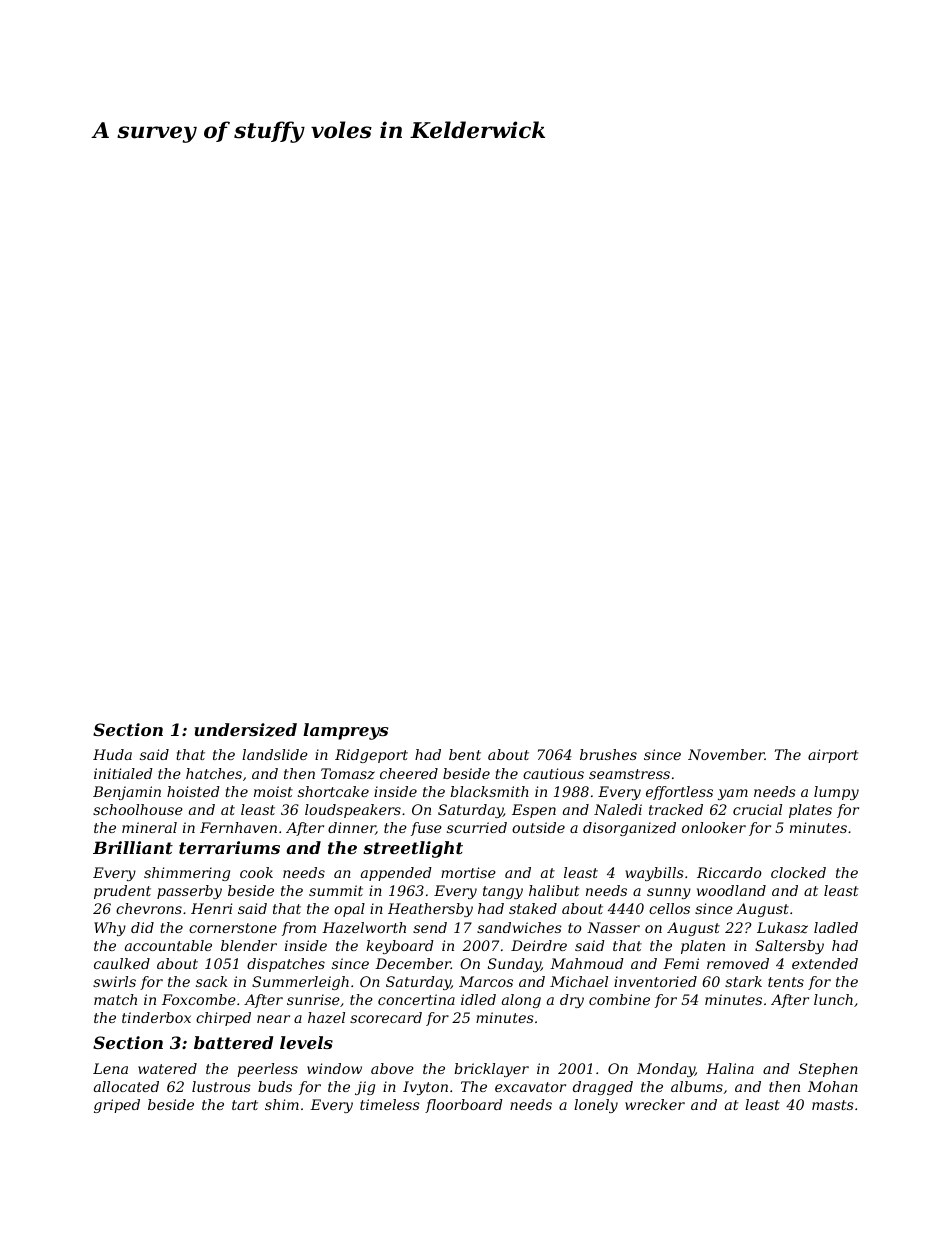  What do you see at coordinates (596, 1106) in the document?
I see `lonely` at bounding box center [596, 1106].
